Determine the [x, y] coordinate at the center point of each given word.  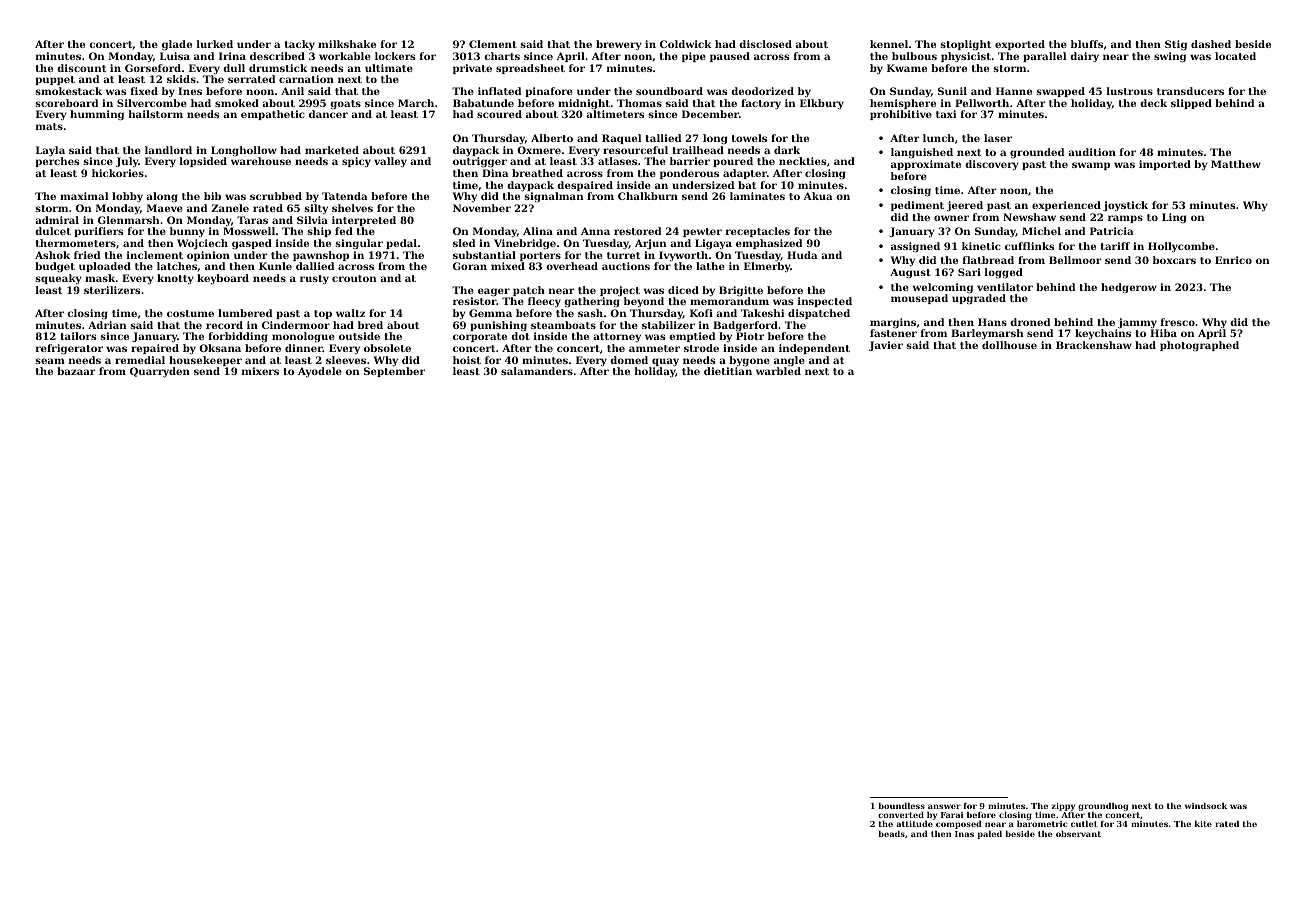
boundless [901, 805]
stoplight [965, 45]
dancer [328, 114]
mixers [260, 371]
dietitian [728, 371]
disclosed [765, 44]
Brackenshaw [1094, 345]
